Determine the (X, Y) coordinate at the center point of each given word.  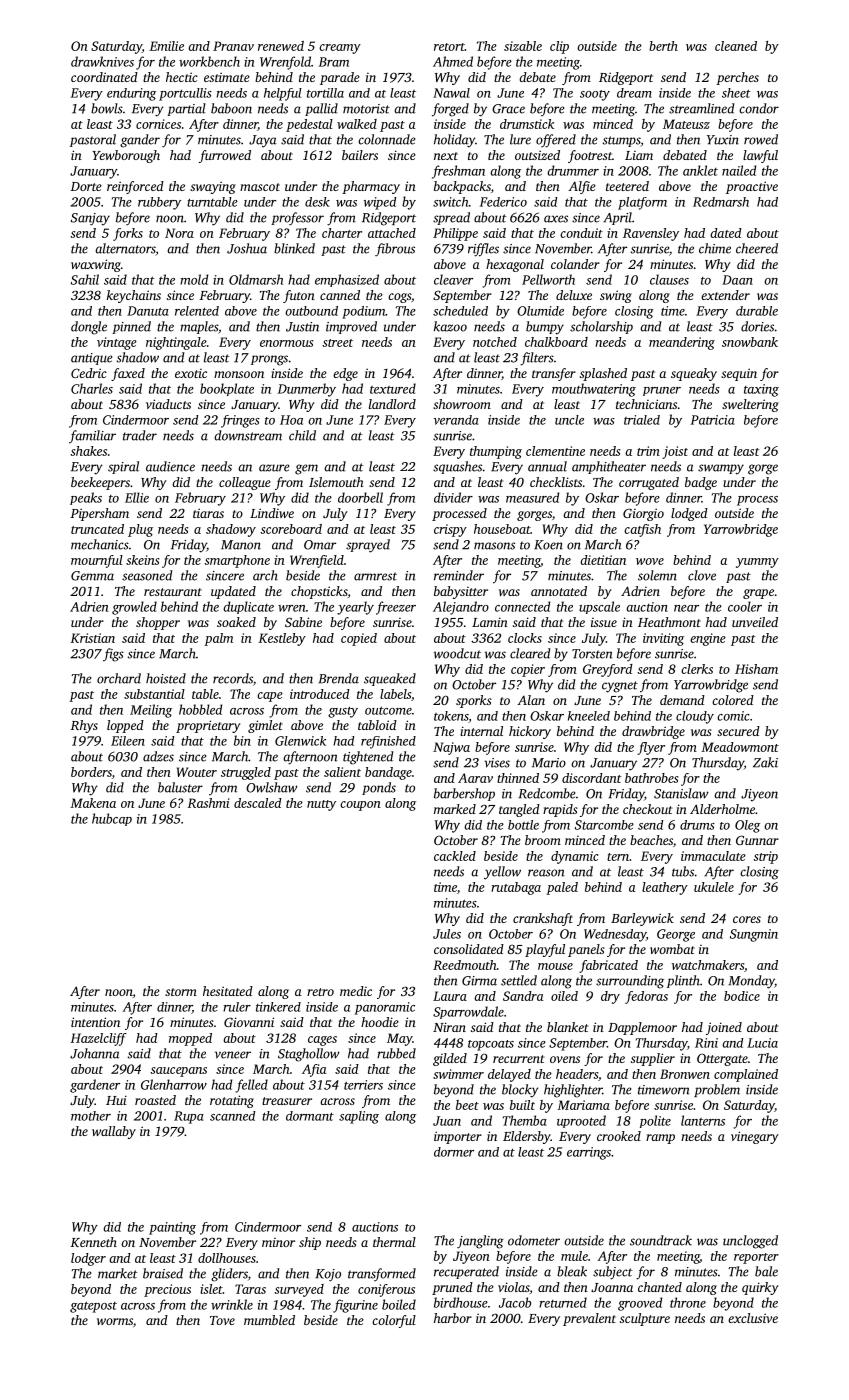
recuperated (466, 1272)
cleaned (736, 46)
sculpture (645, 1319)
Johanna (95, 1053)
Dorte (86, 186)
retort (449, 47)
